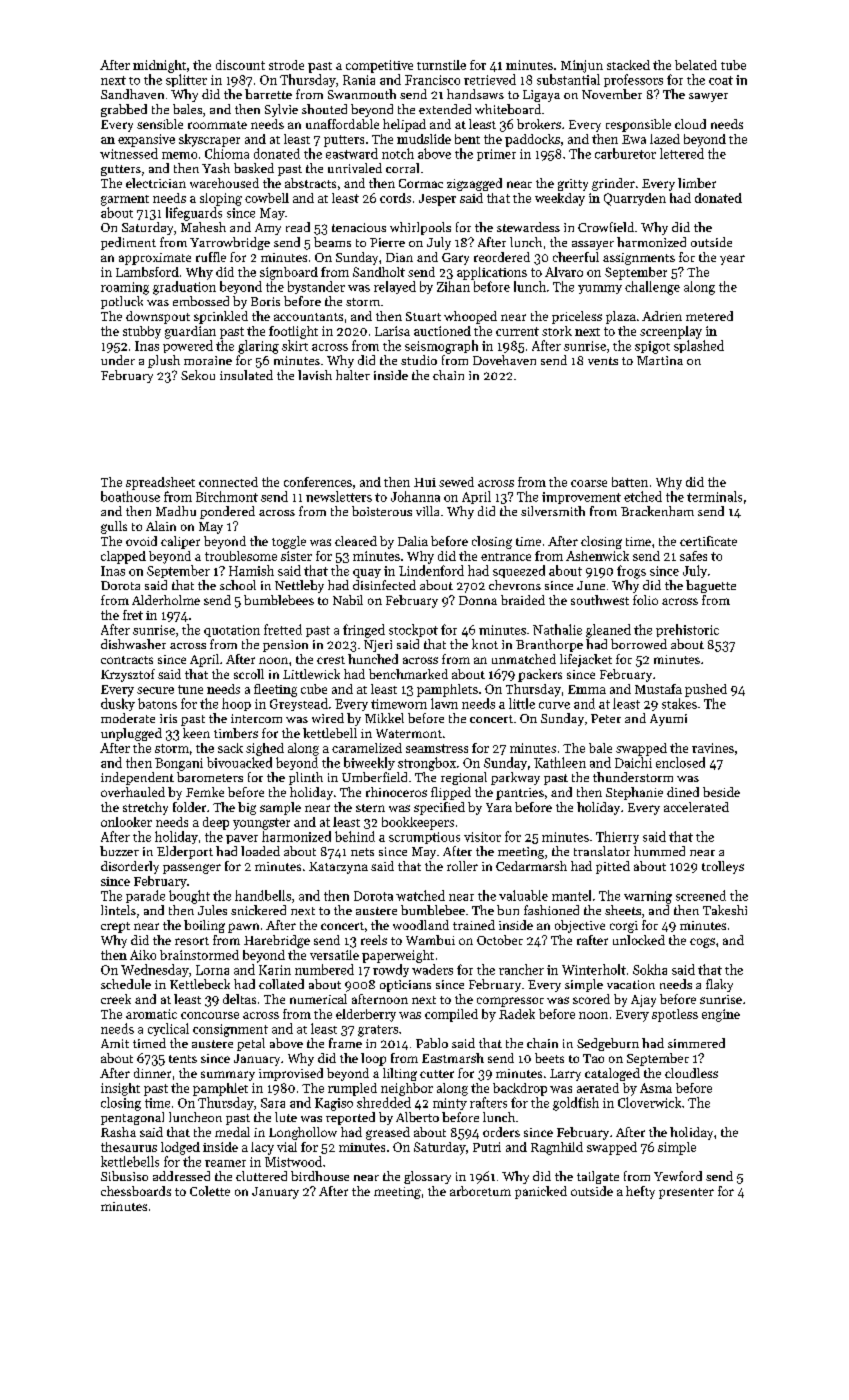  I want to click on fleeting, so click(275, 690).
